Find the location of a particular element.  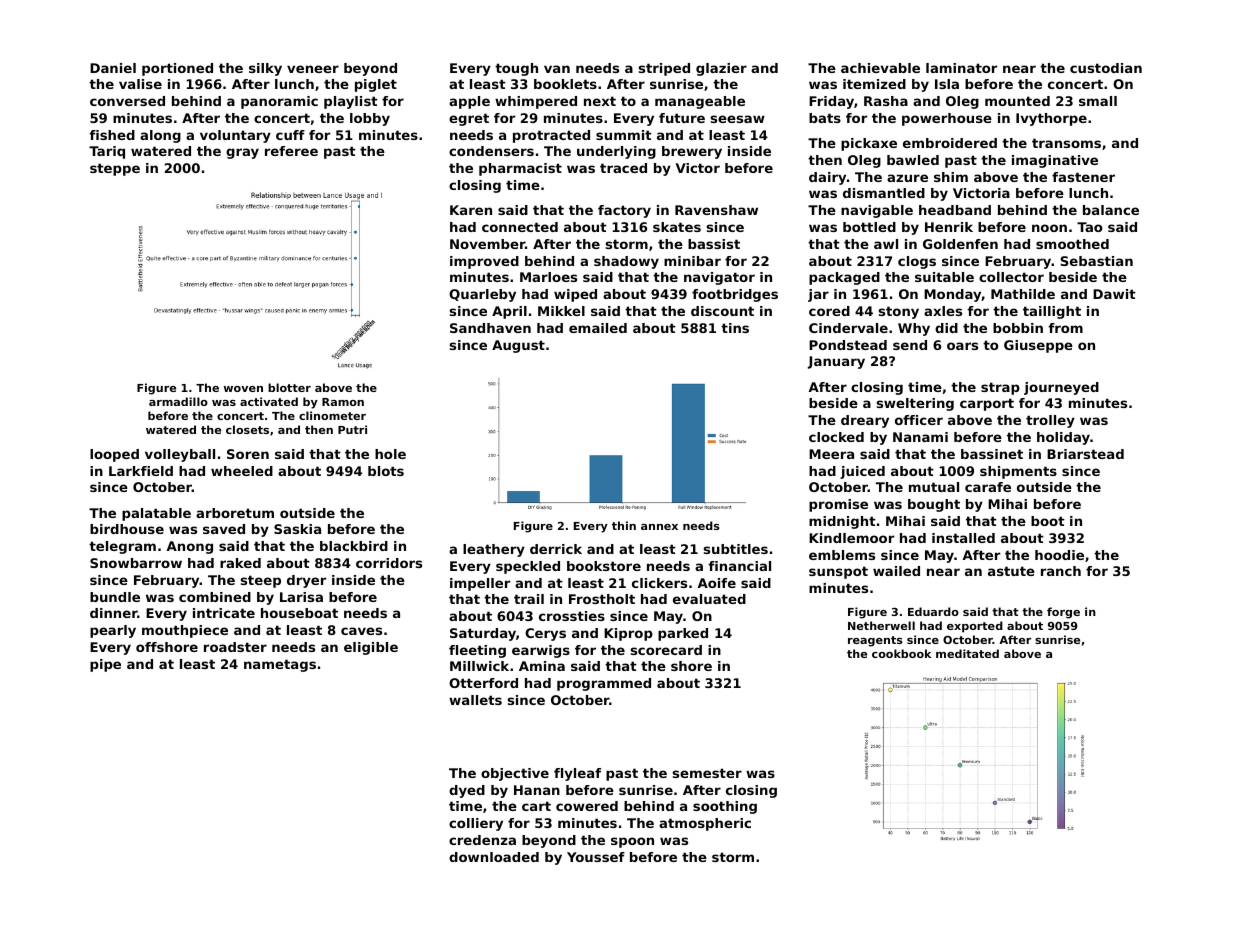

woven is located at coordinates (243, 389).
